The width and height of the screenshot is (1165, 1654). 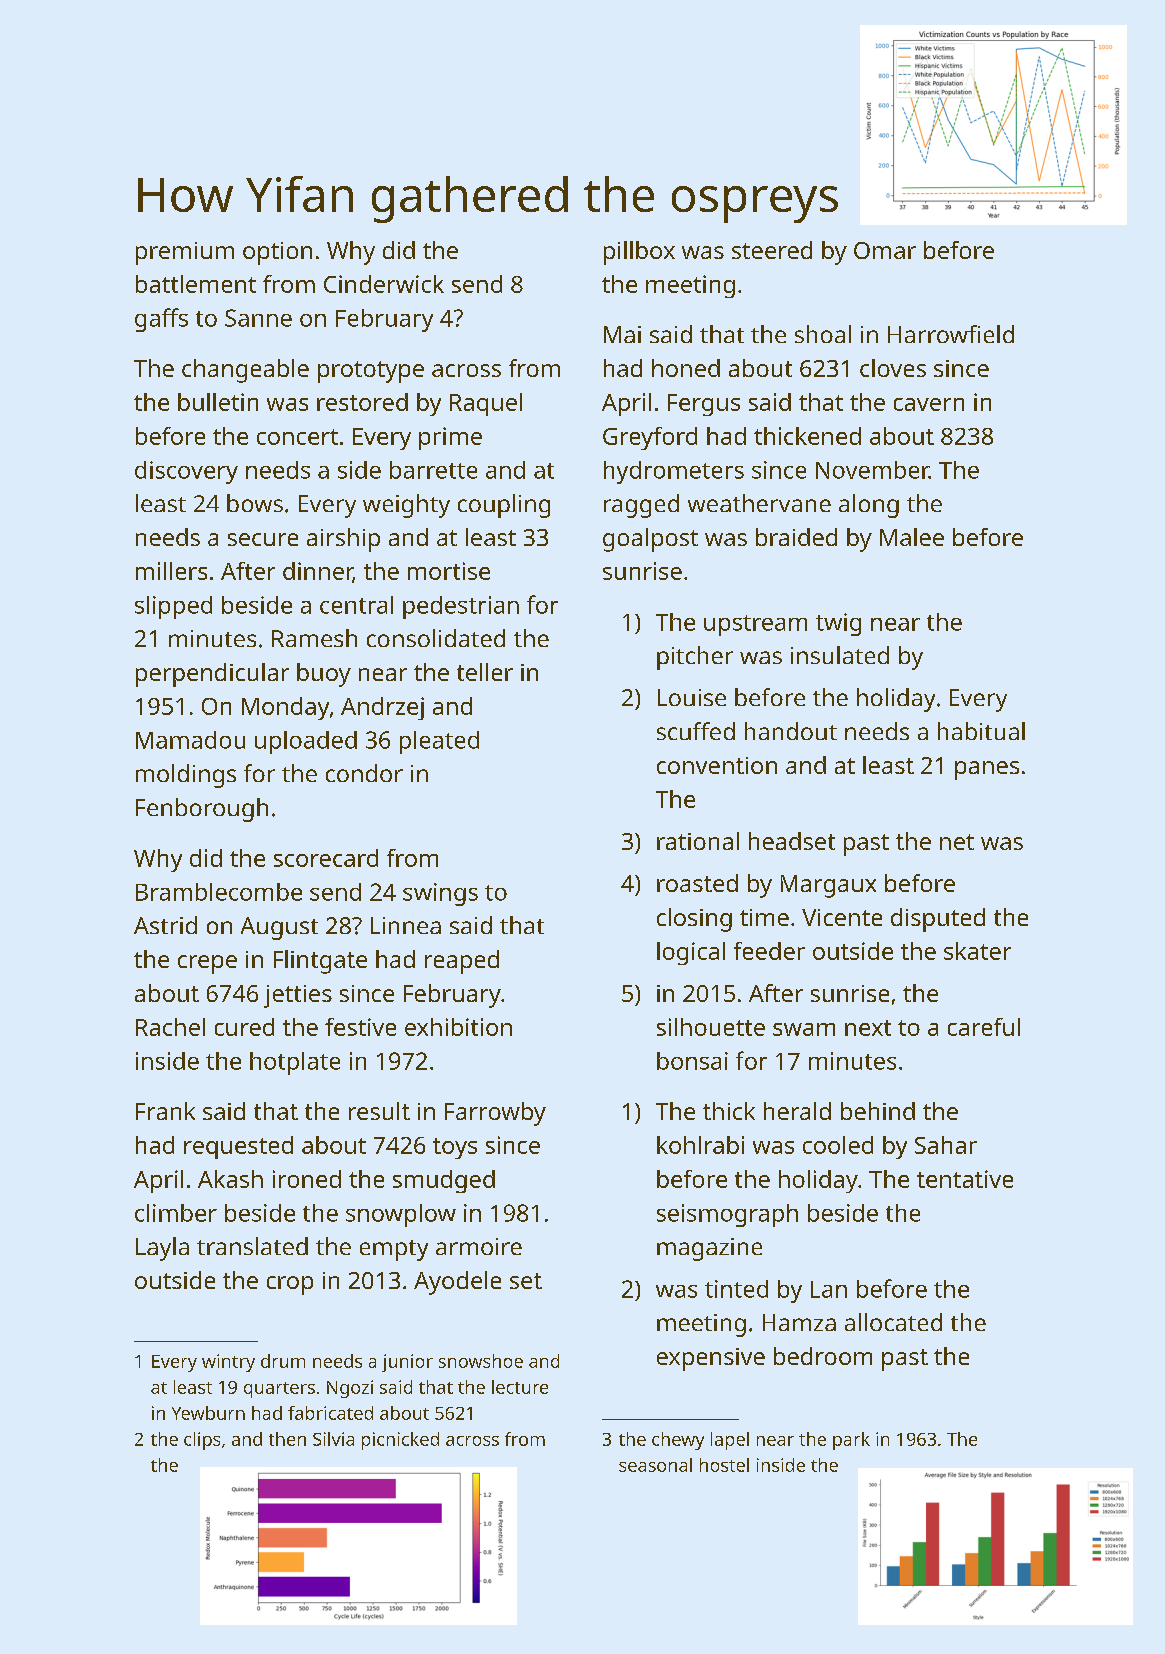 I want to click on scorecard, so click(x=326, y=858).
